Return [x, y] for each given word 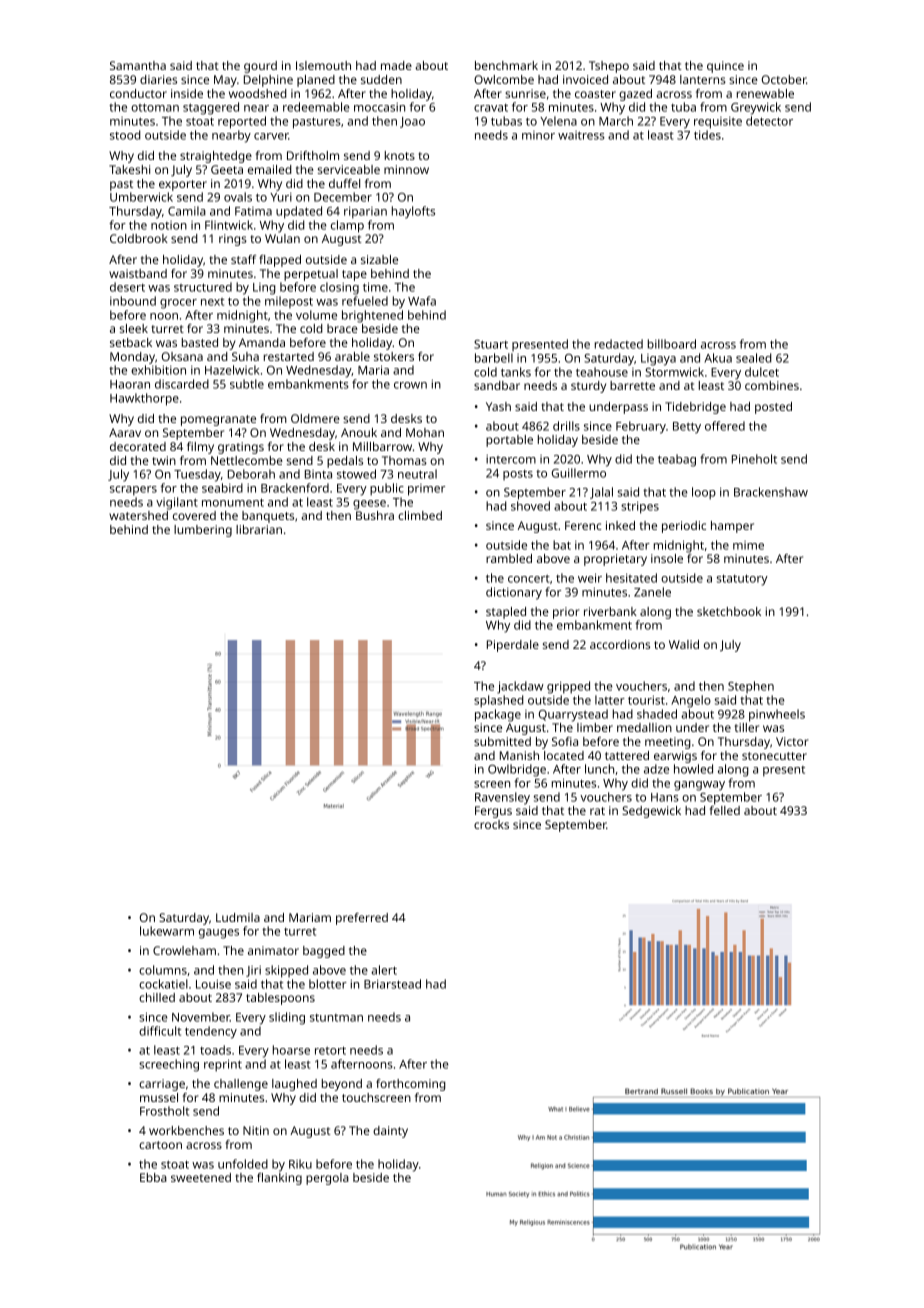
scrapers [133, 491]
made [396, 65]
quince [725, 67]
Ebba [153, 1177]
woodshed [258, 93]
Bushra [375, 515]
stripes [640, 507]
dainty [390, 1132]
